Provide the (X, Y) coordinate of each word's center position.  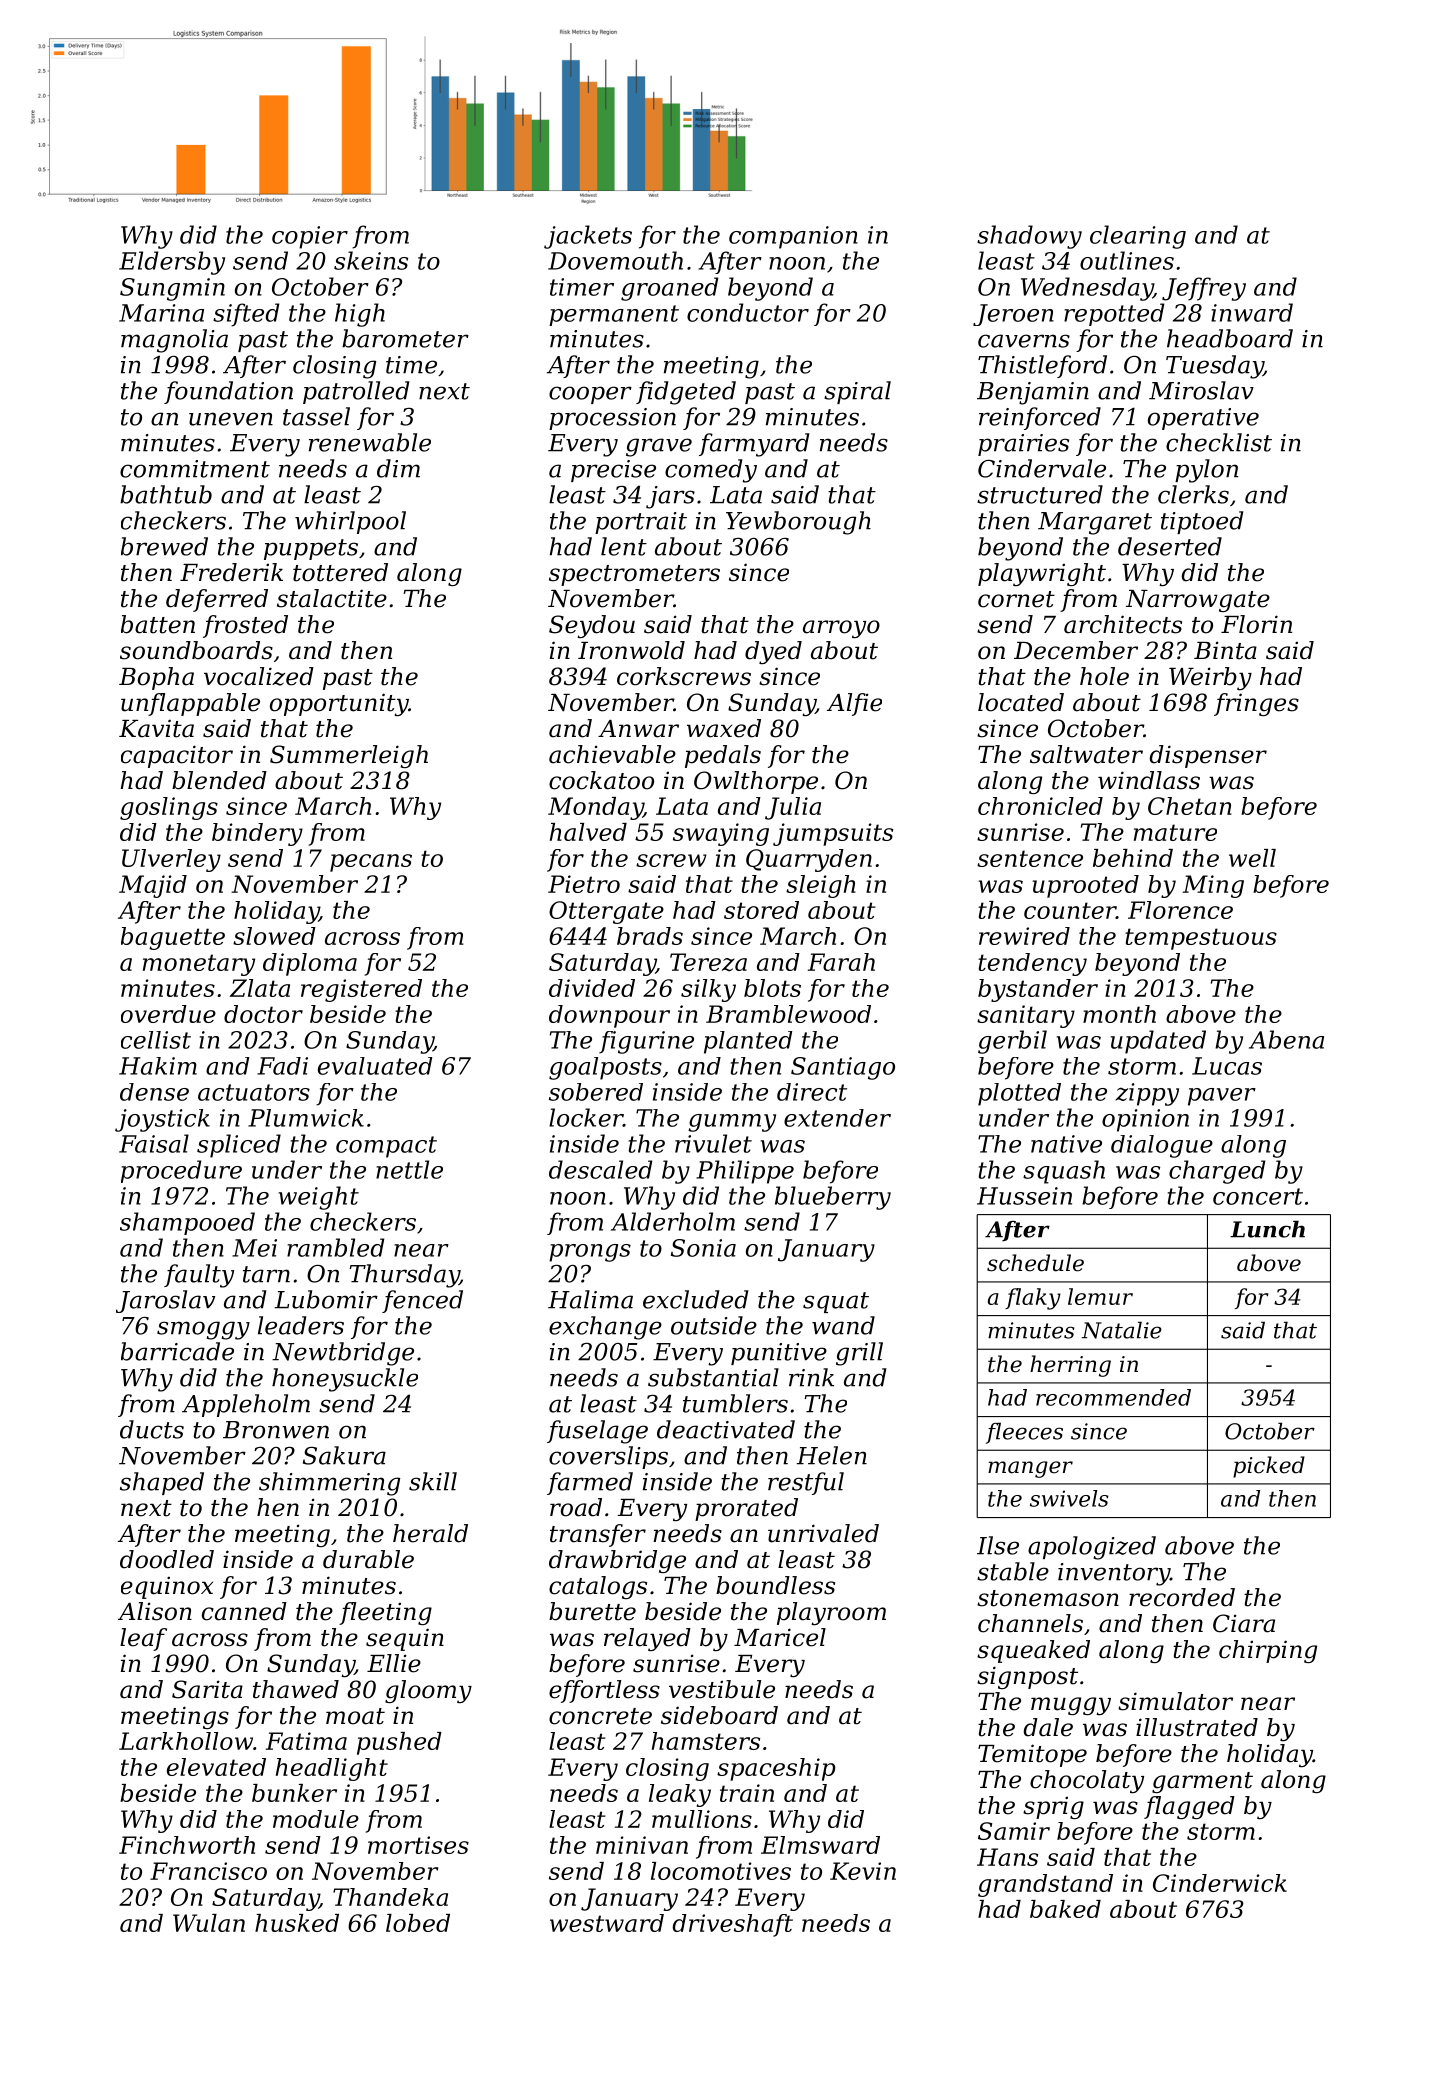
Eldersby (172, 263)
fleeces (1024, 1433)
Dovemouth (615, 260)
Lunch (1267, 1229)
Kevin (863, 1871)
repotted (1114, 314)
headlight (332, 1769)
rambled (335, 1247)
